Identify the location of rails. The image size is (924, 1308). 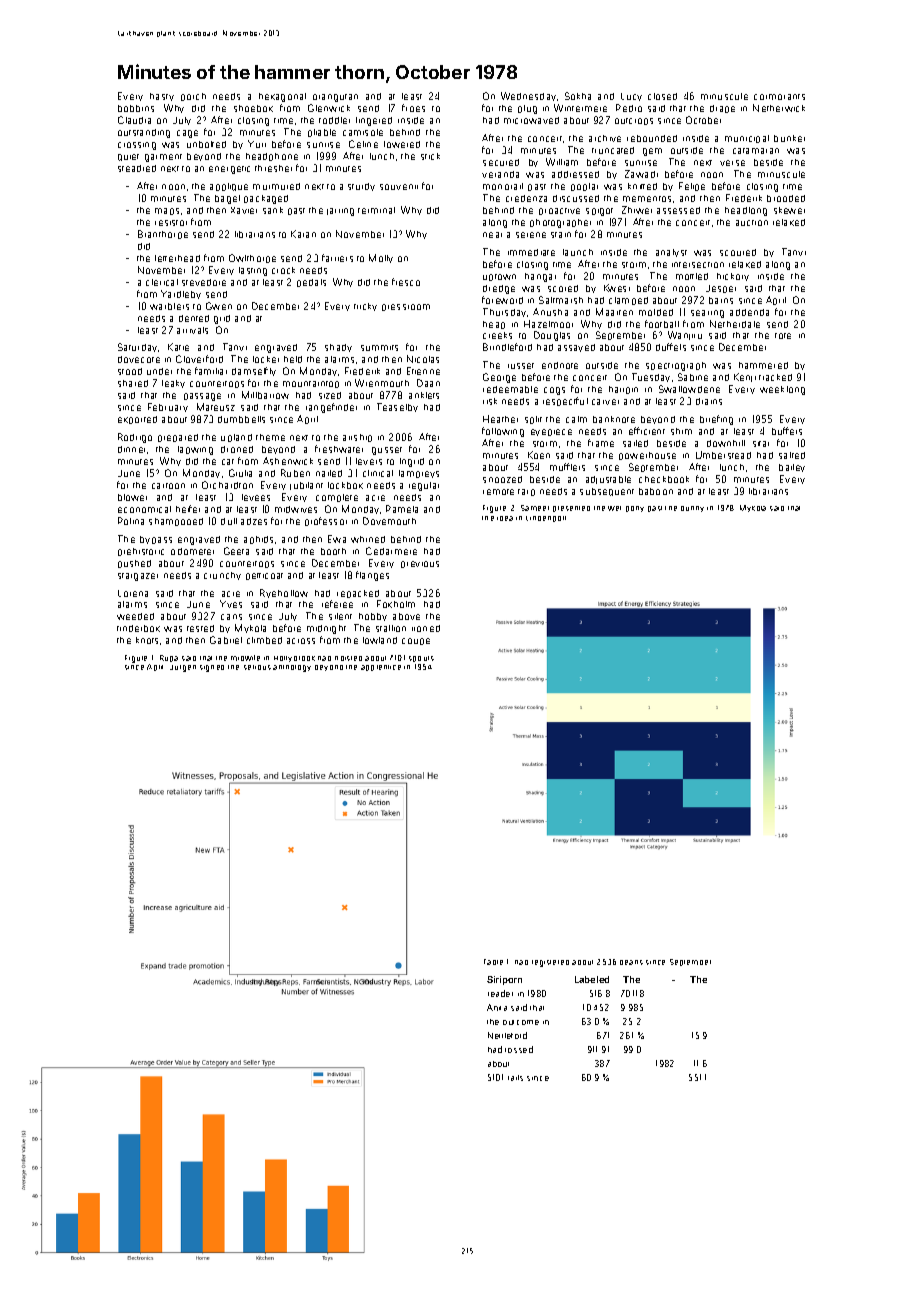
(515, 1078).
